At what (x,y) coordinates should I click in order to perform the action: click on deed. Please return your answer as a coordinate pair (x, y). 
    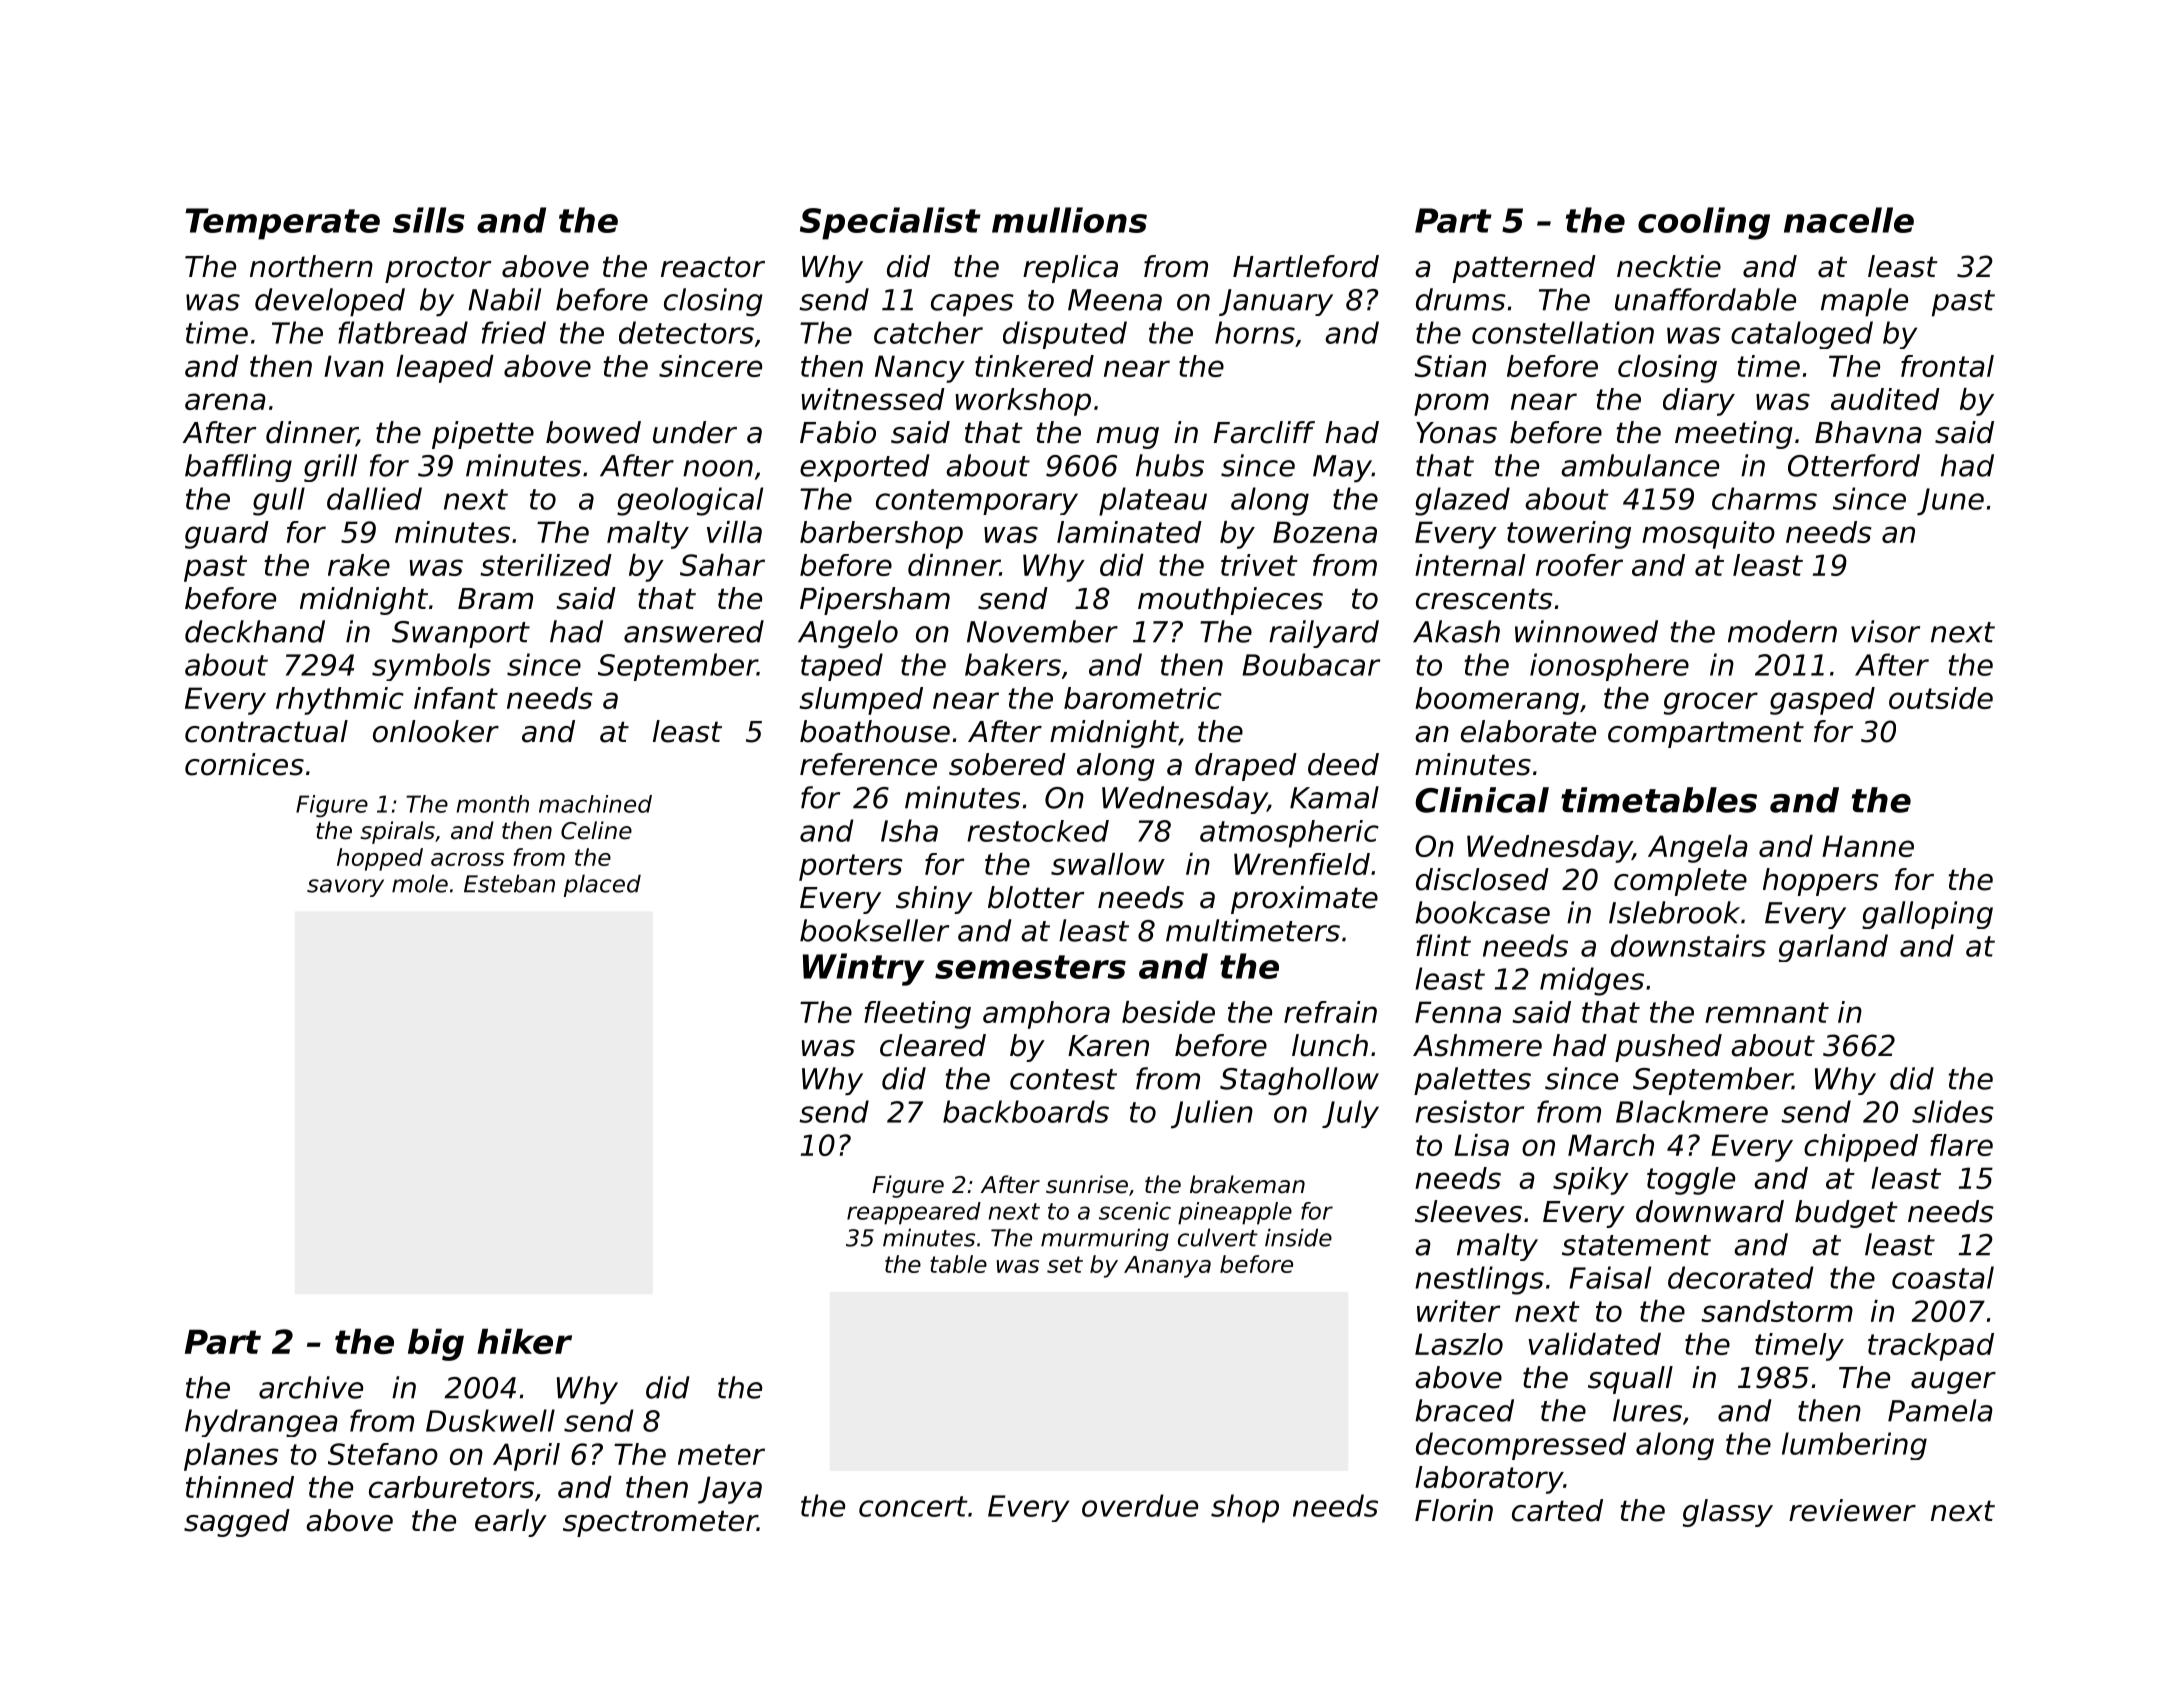
    Looking at the image, I should click on (1343, 764).
